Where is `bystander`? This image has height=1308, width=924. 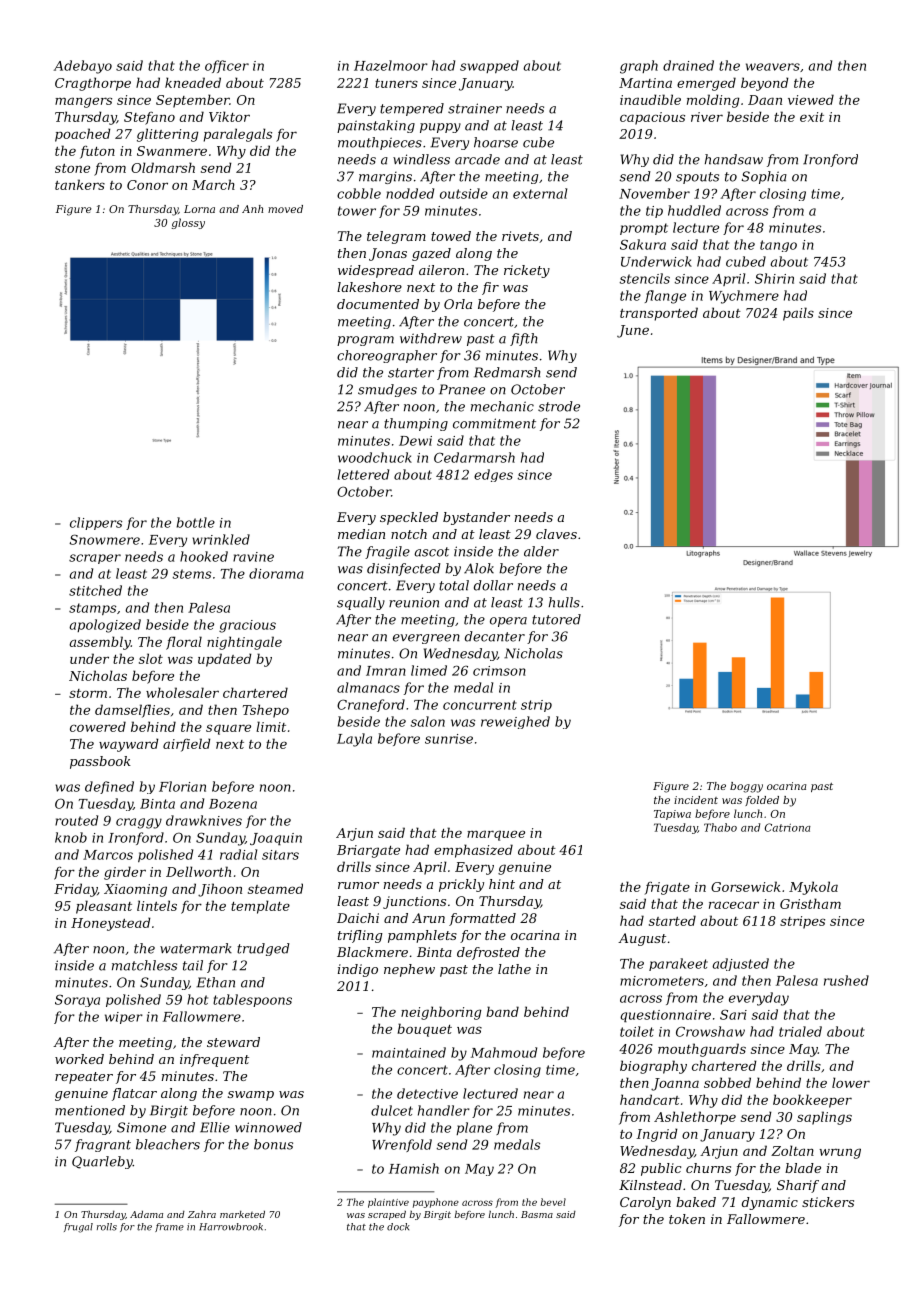 bystander is located at coordinates (476, 518).
